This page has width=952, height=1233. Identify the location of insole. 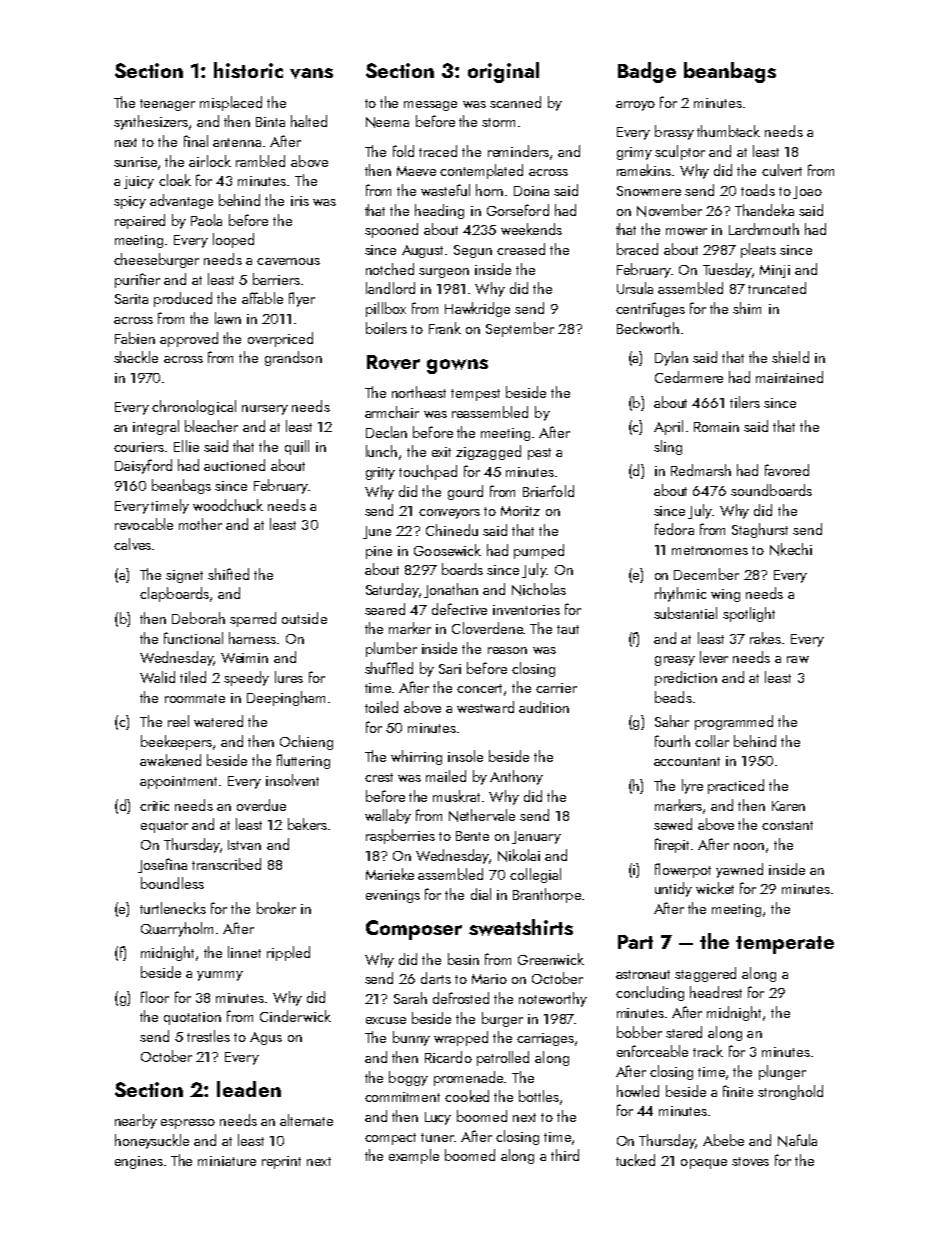
(465, 756).
